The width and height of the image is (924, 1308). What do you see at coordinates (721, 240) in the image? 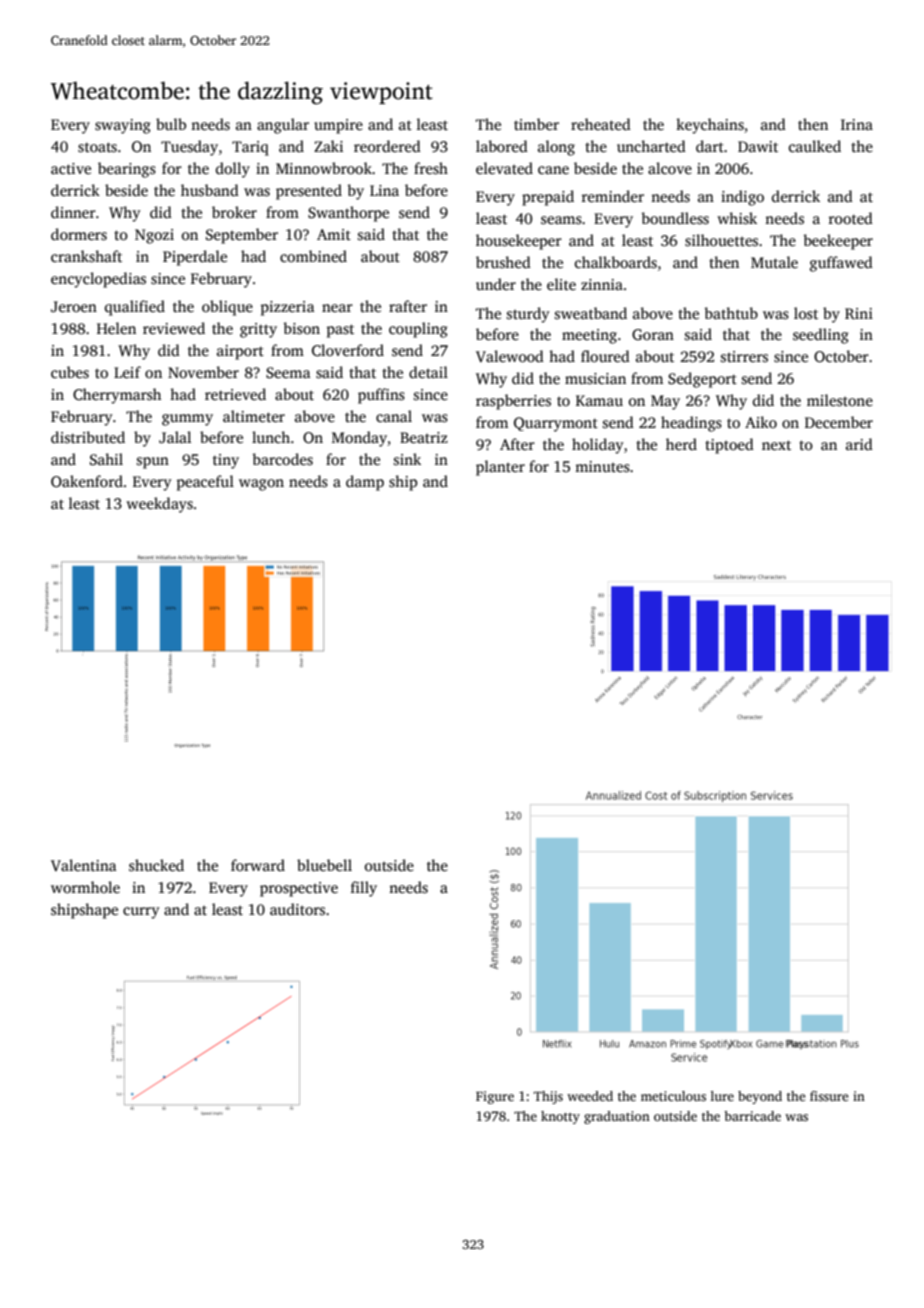
I see `silhouettes` at bounding box center [721, 240].
